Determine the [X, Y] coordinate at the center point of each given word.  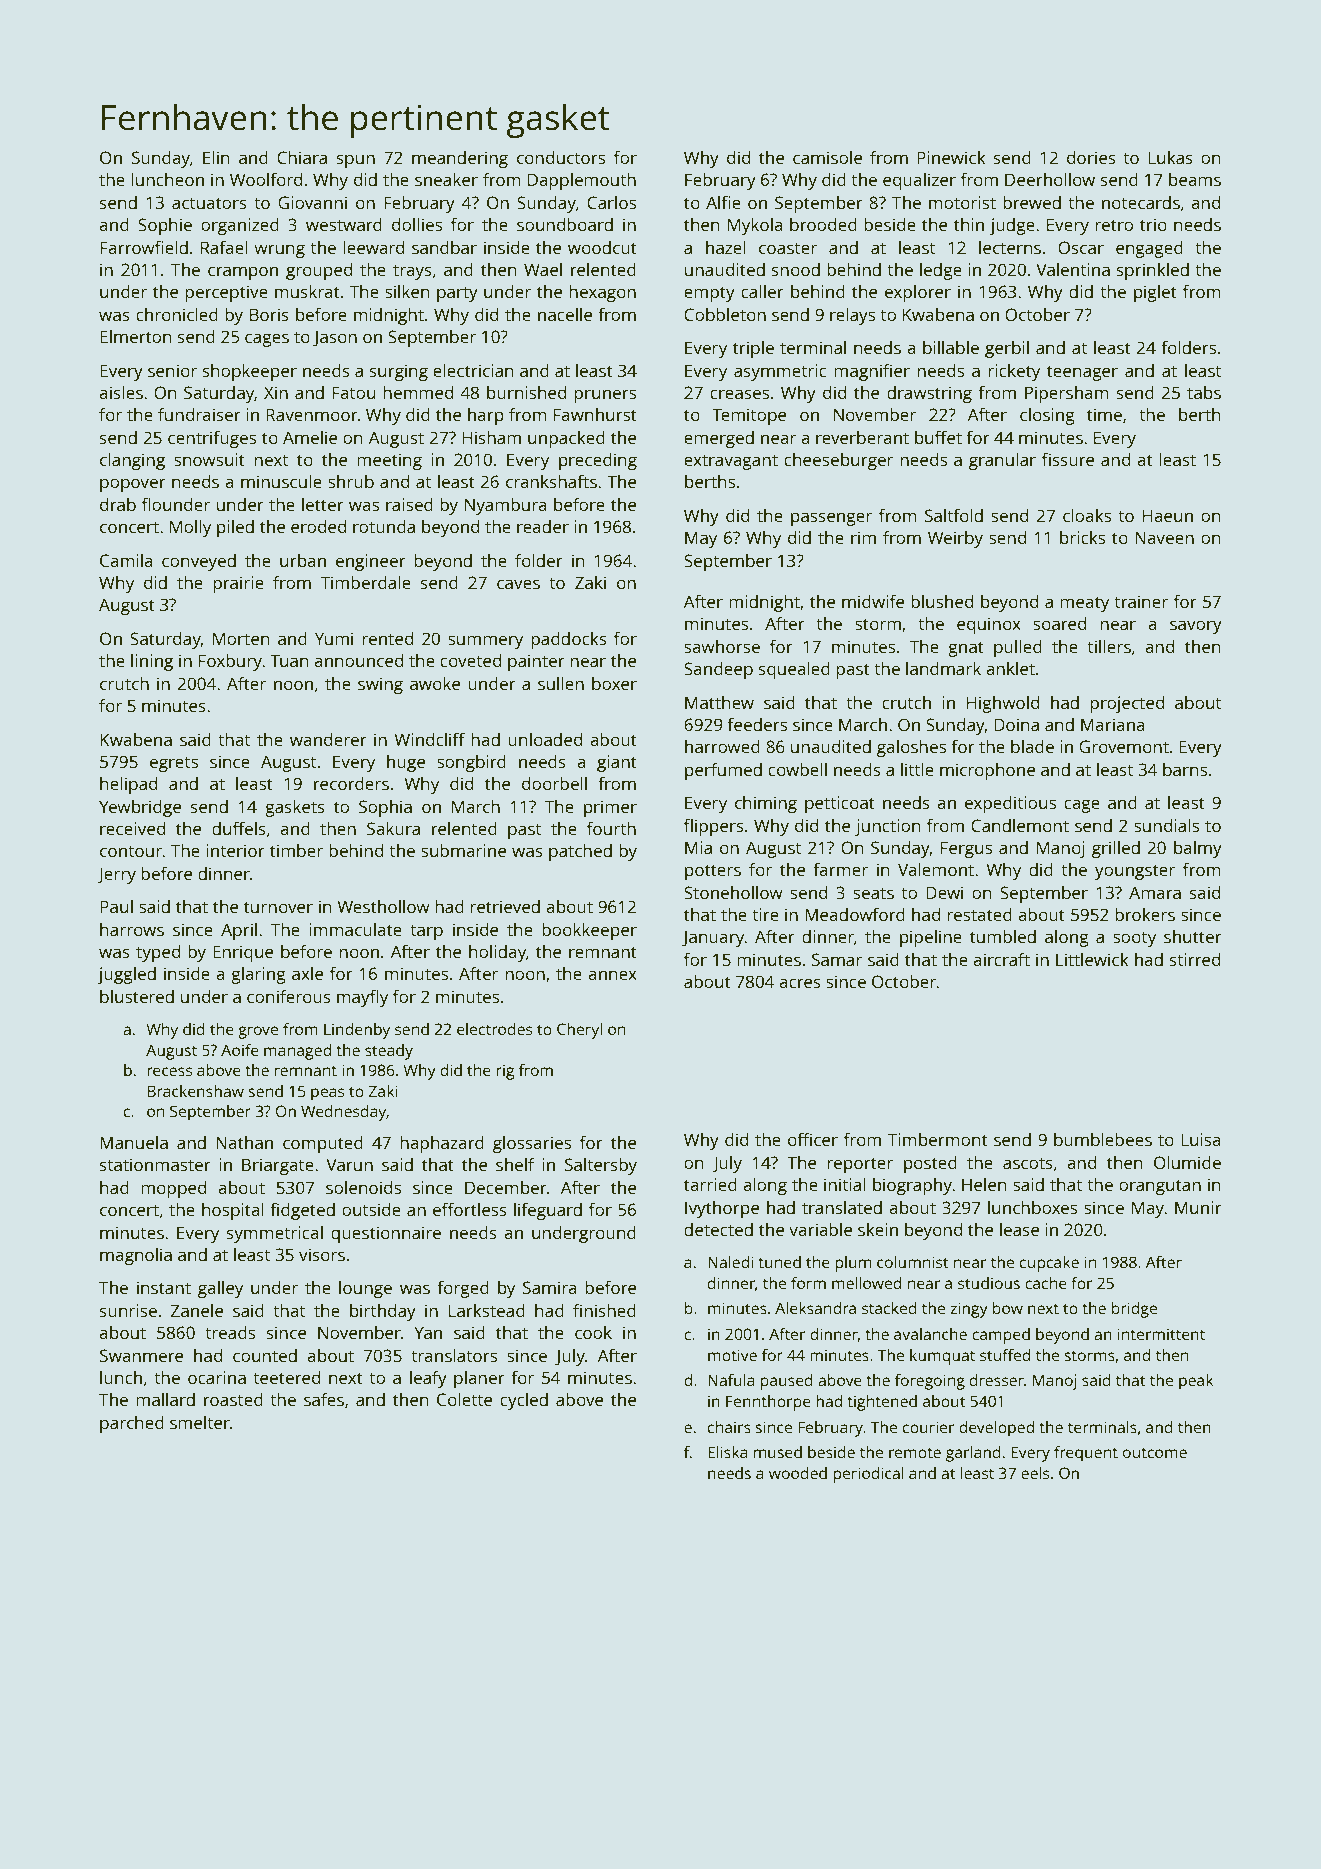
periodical [868, 1475]
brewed [1032, 202]
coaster [788, 248]
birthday [383, 1312]
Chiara [302, 157]
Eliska [728, 1452]
